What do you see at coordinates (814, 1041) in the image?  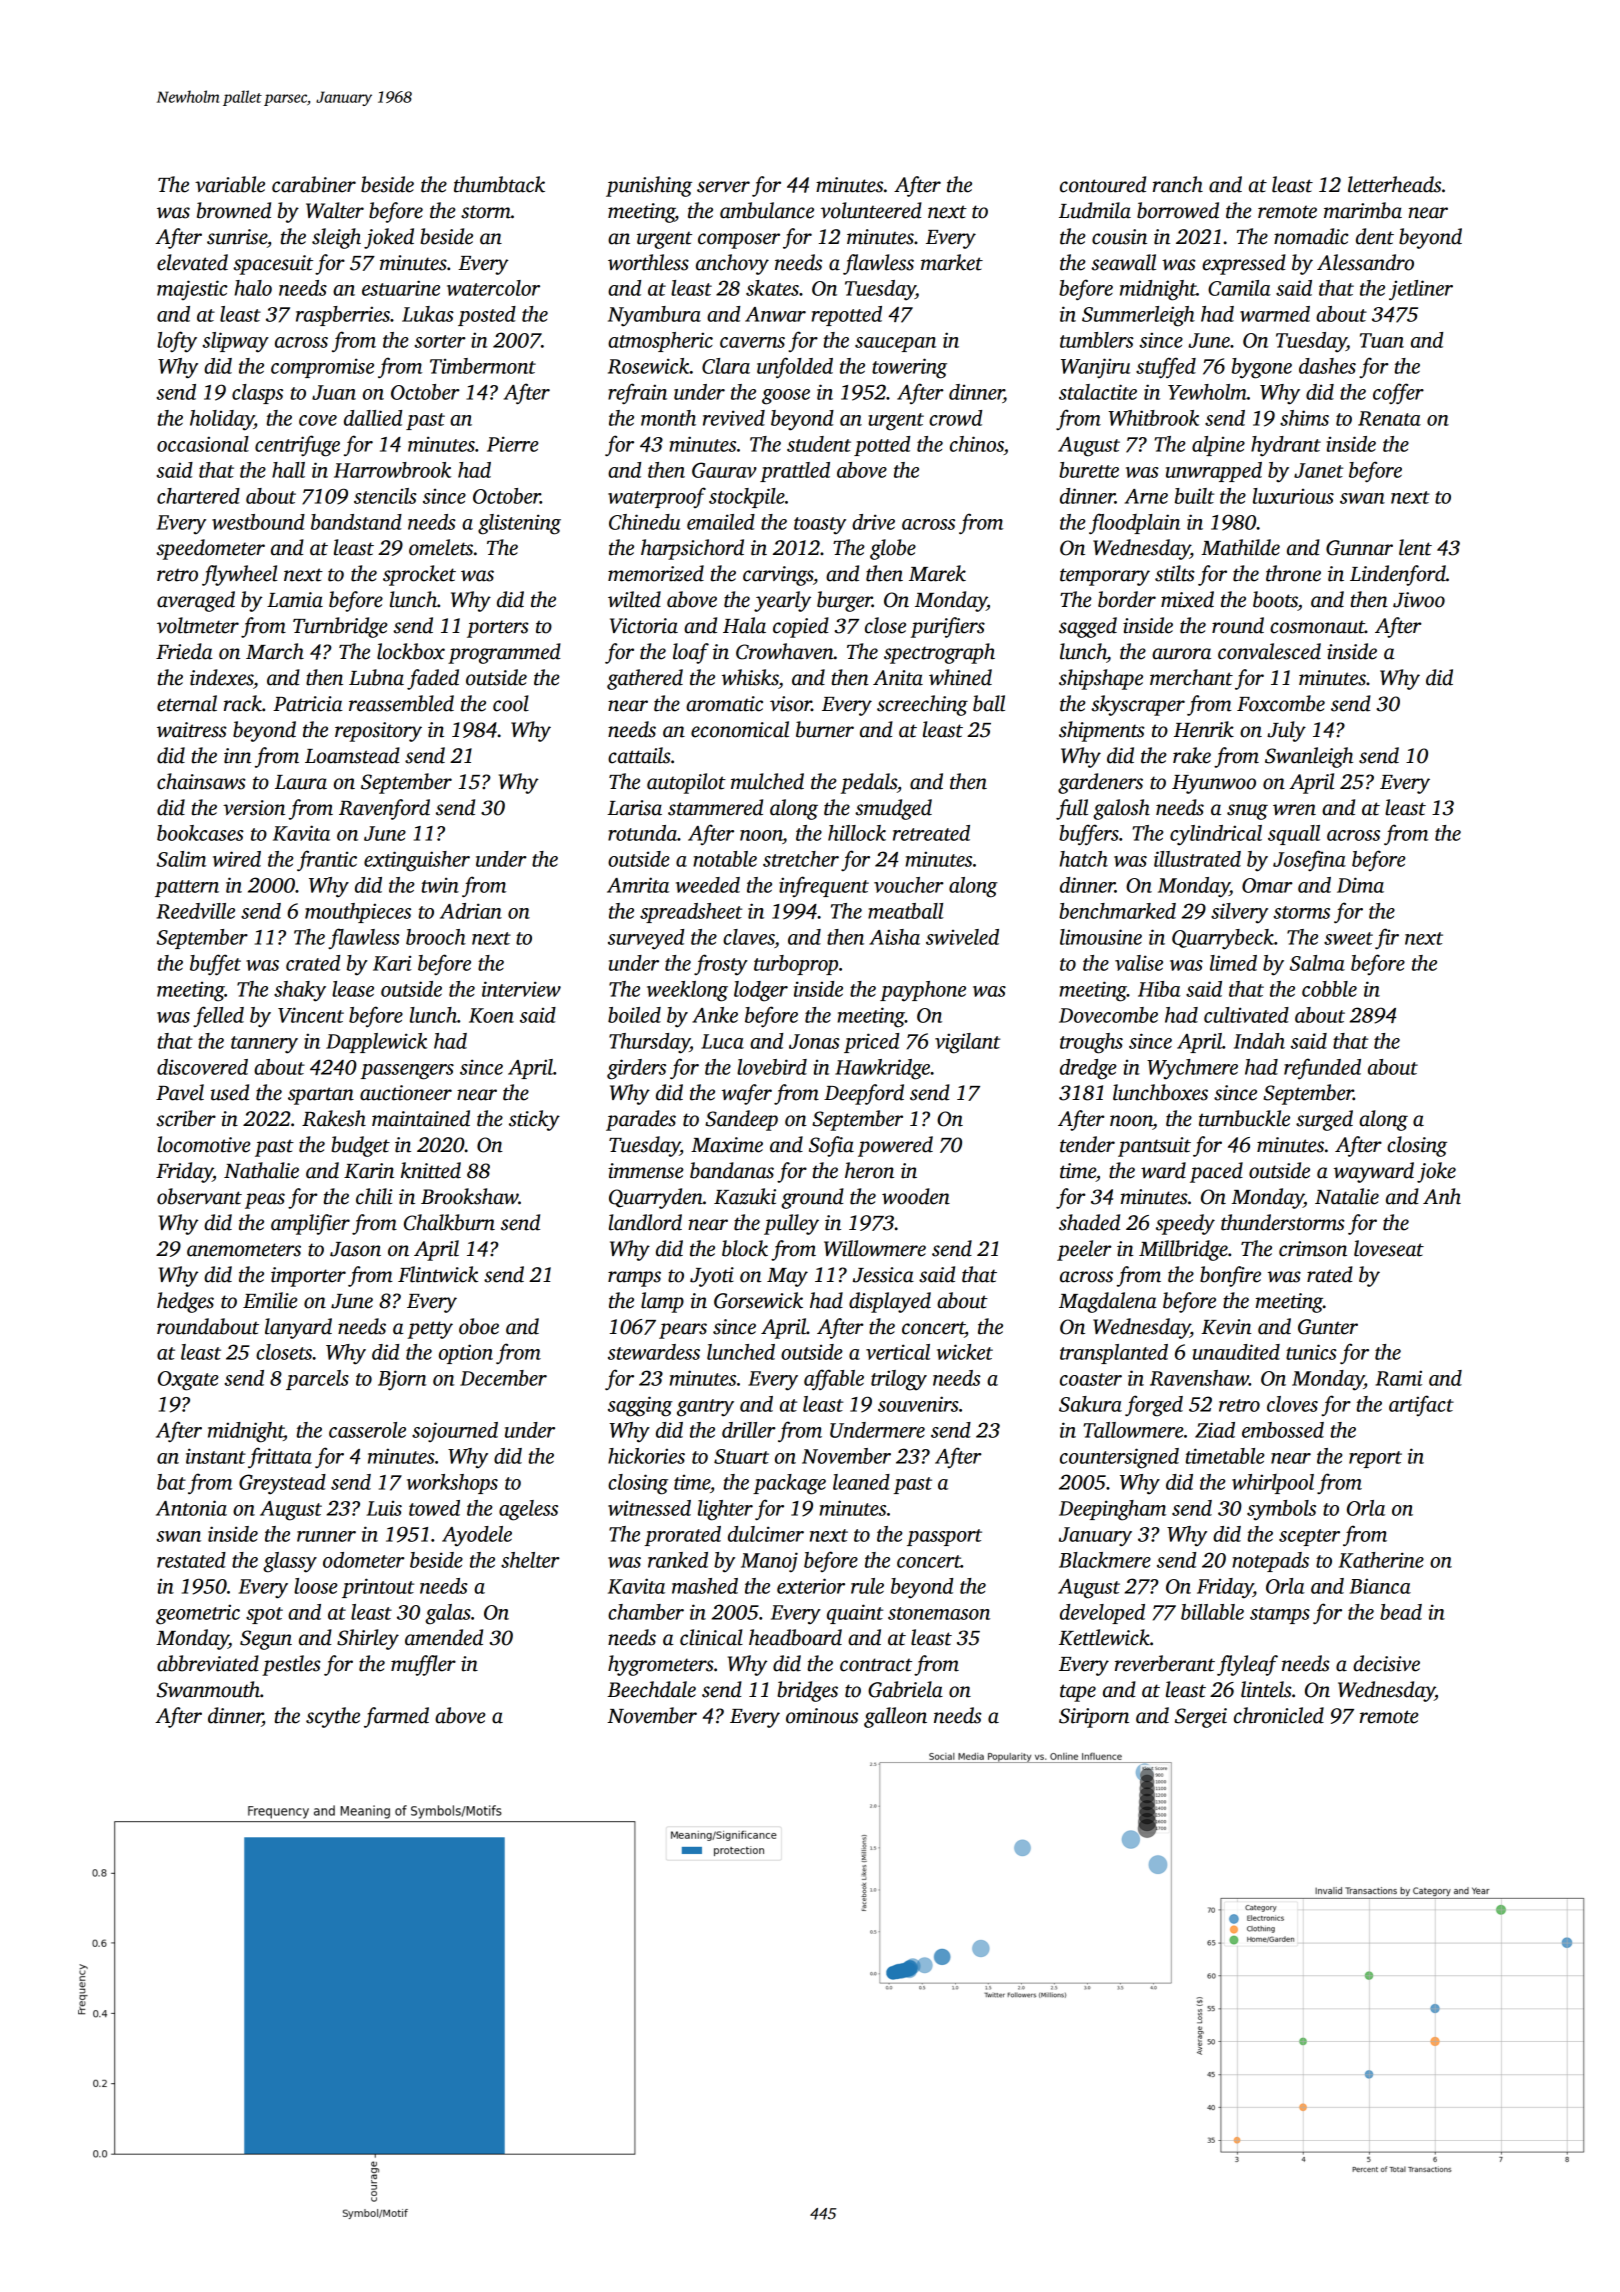 I see `Jonas` at bounding box center [814, 1041].
